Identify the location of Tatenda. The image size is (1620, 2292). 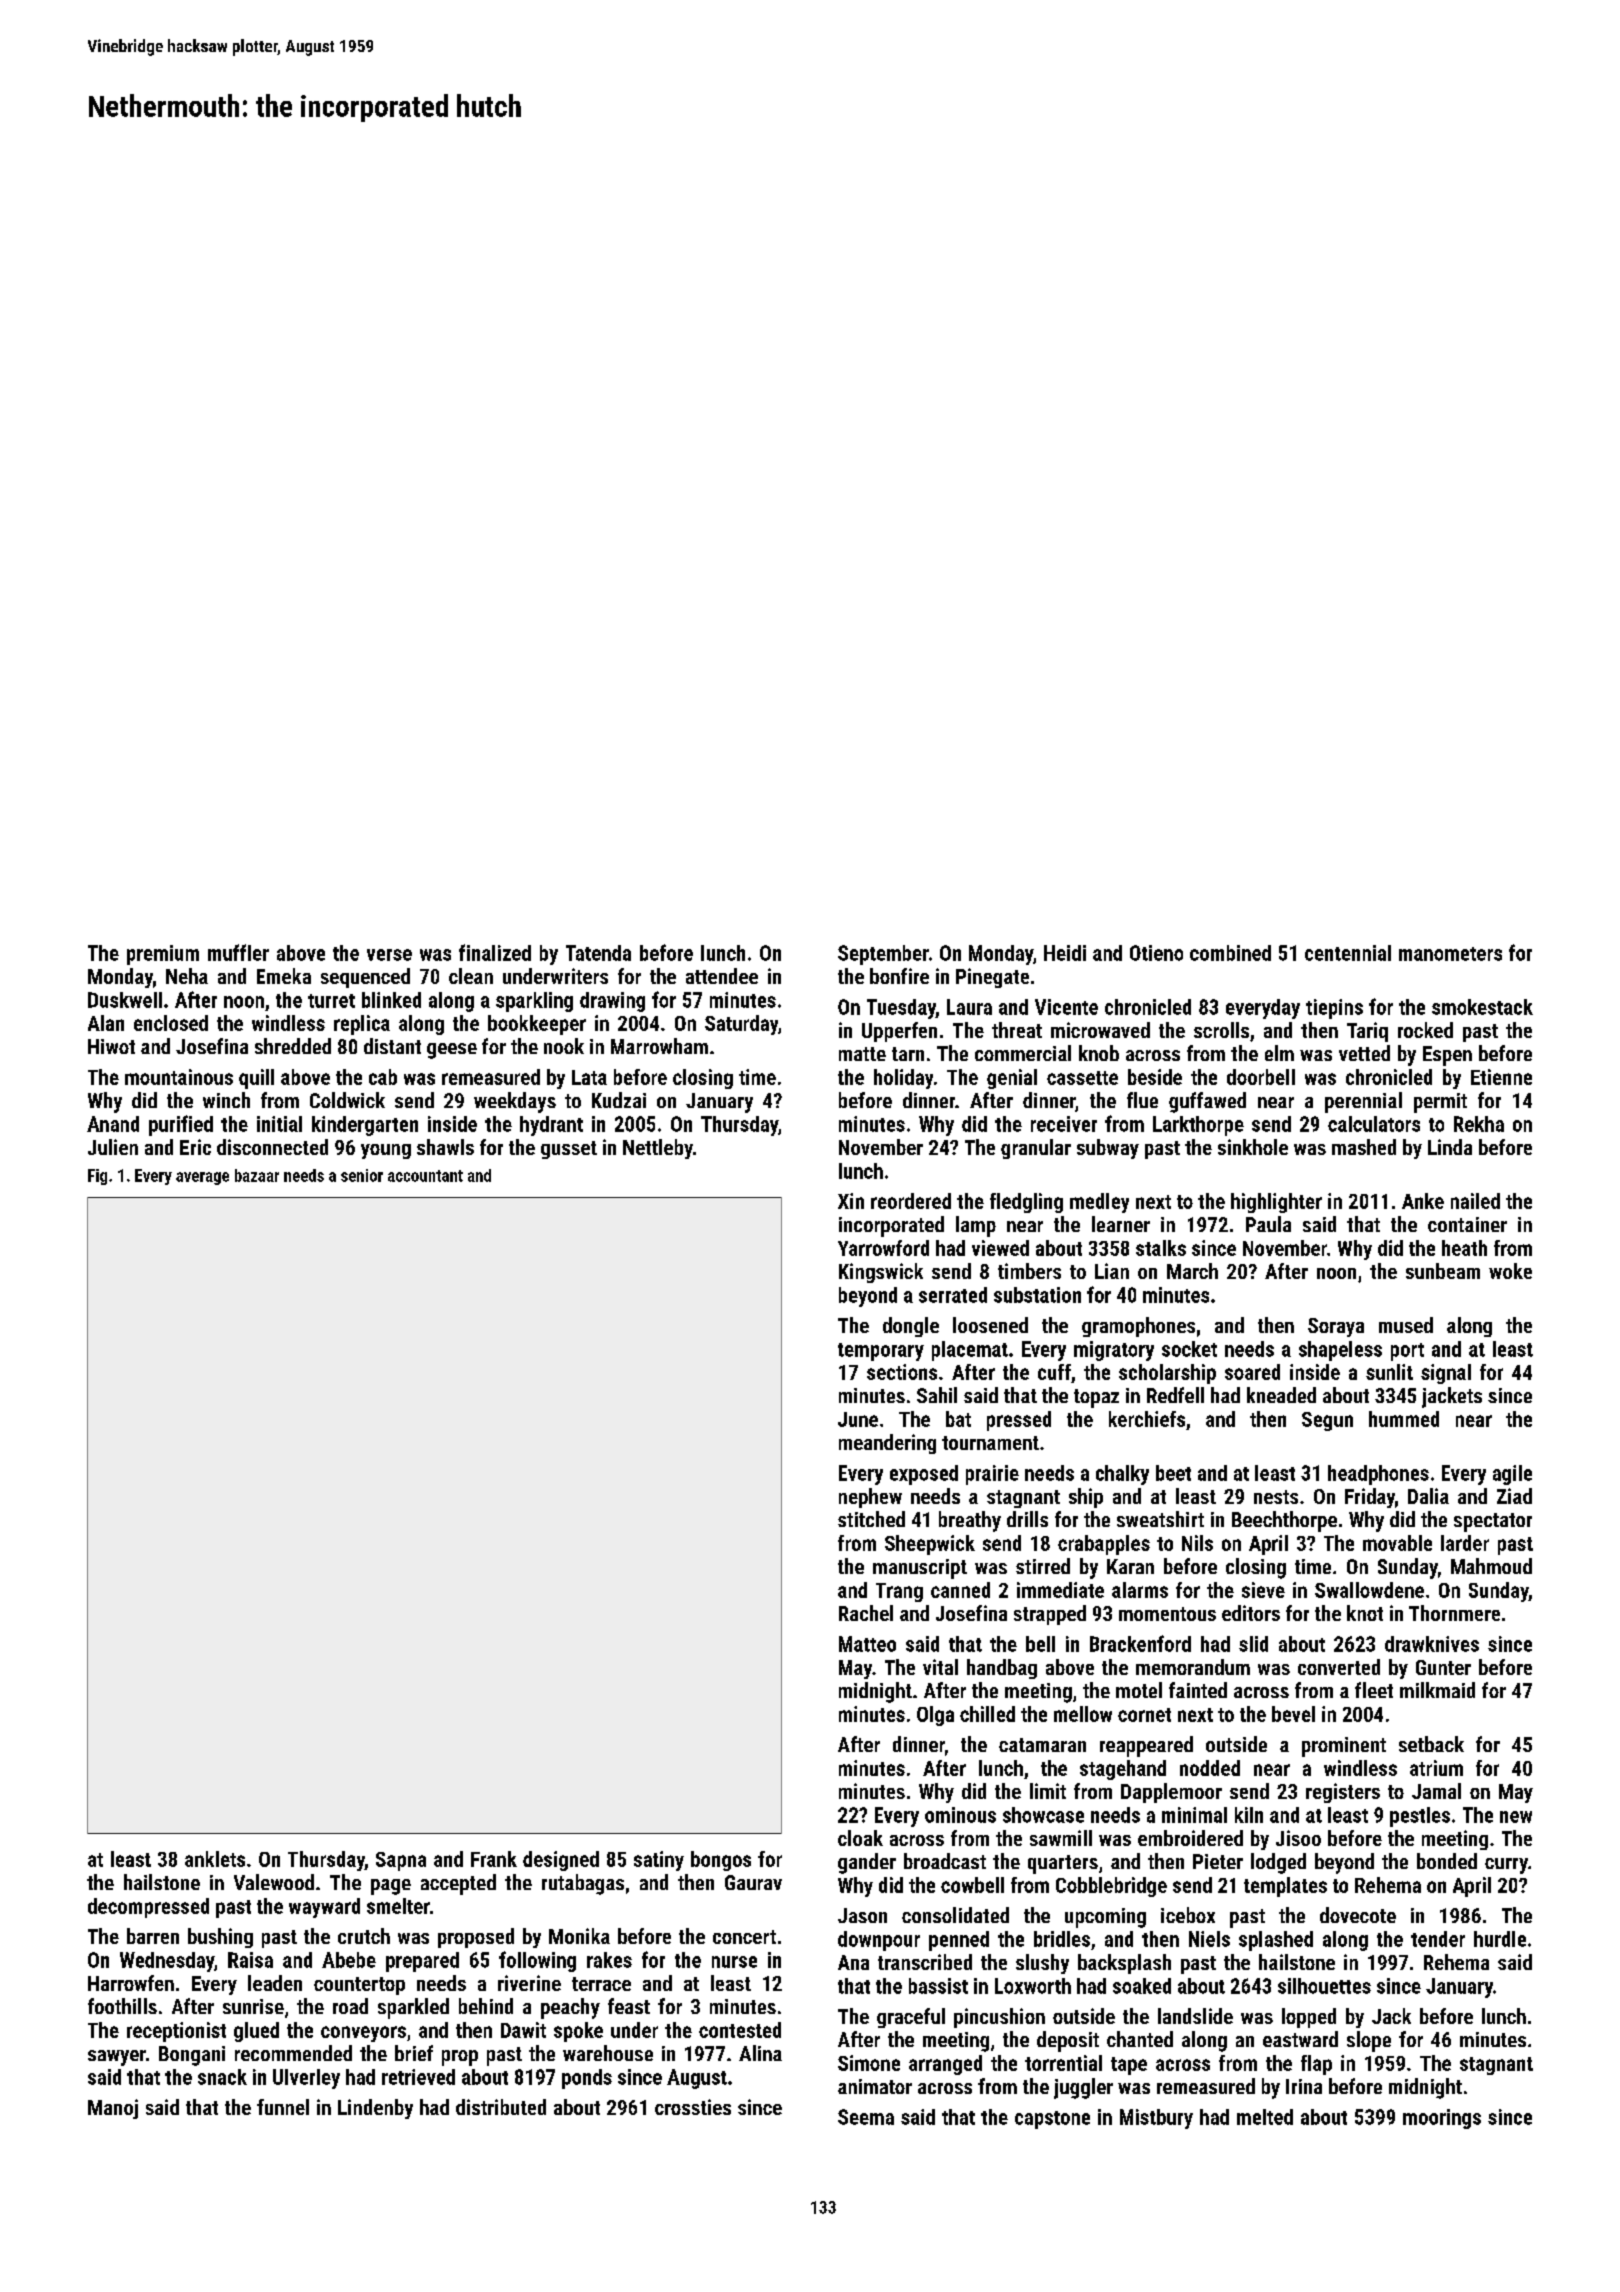
(598, 953).
